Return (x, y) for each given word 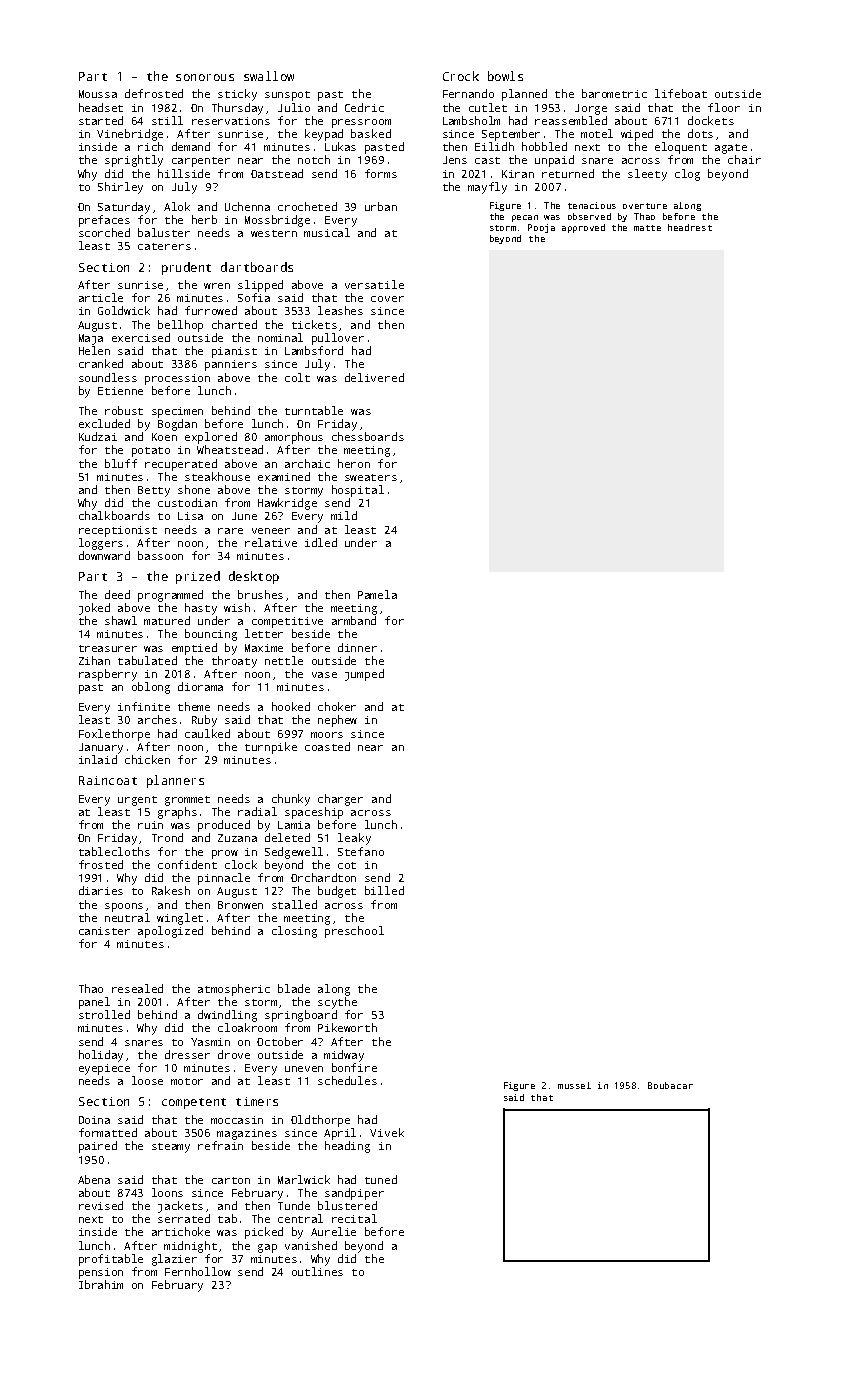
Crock (461, 76)
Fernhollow (198, 1271)
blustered (347, 1205)
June (244, 516)
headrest (690, 227)
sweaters (371, 477)
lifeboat (681, 93)
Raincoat (108, 780)
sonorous (205, 77)
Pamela (377, 594)
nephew (337, 721)
